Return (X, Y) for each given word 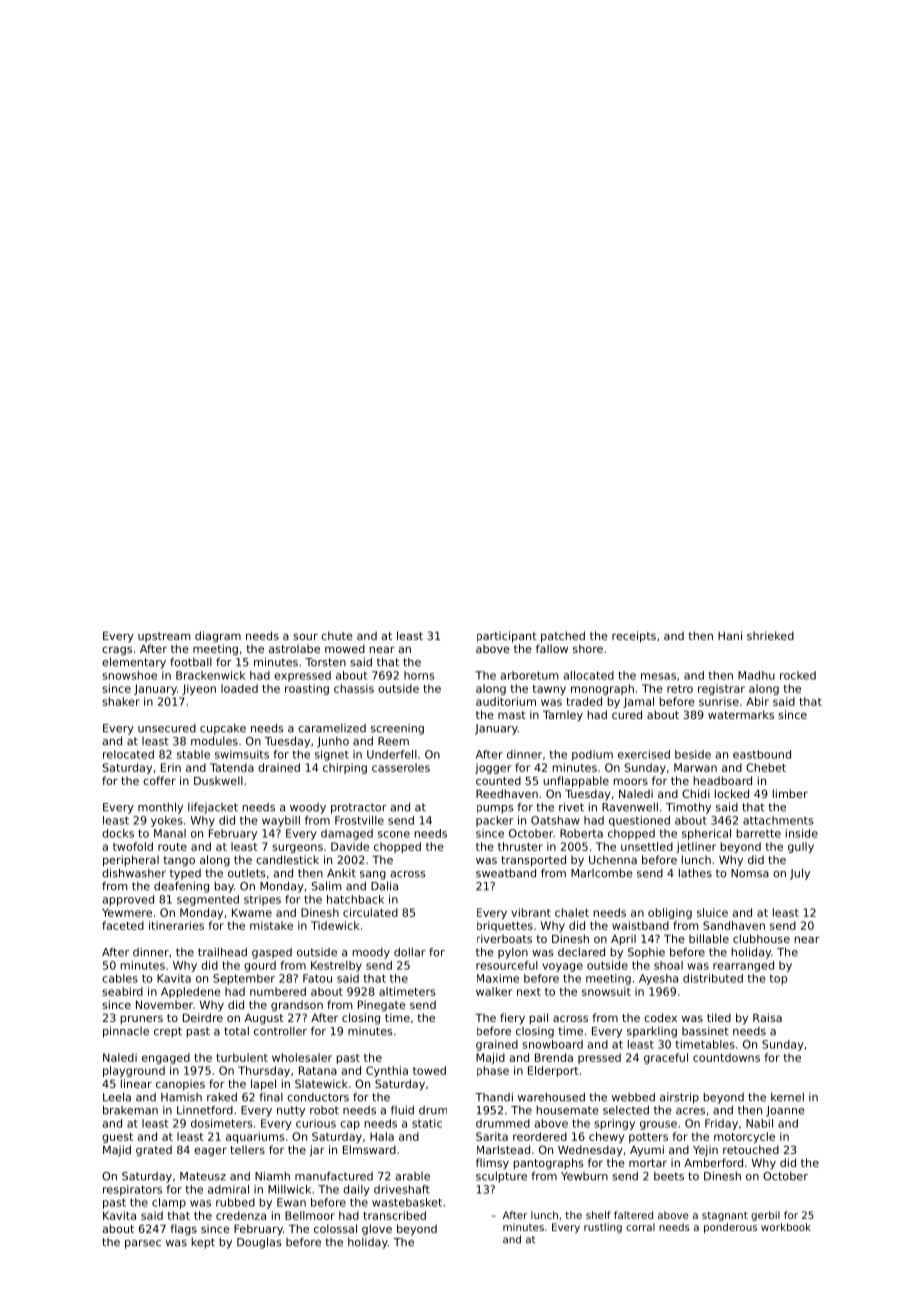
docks (118, 833)
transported (533, 861)
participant (507, 637)
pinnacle (126, 1032)
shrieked (770, 635)
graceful (666, 1058)
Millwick (289, 1189)
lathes (695, 873)
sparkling (652, 1032)
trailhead (222, 952)
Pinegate (382, 1006)
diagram (218, 637)
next (529, 992)
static (427, 1123)
